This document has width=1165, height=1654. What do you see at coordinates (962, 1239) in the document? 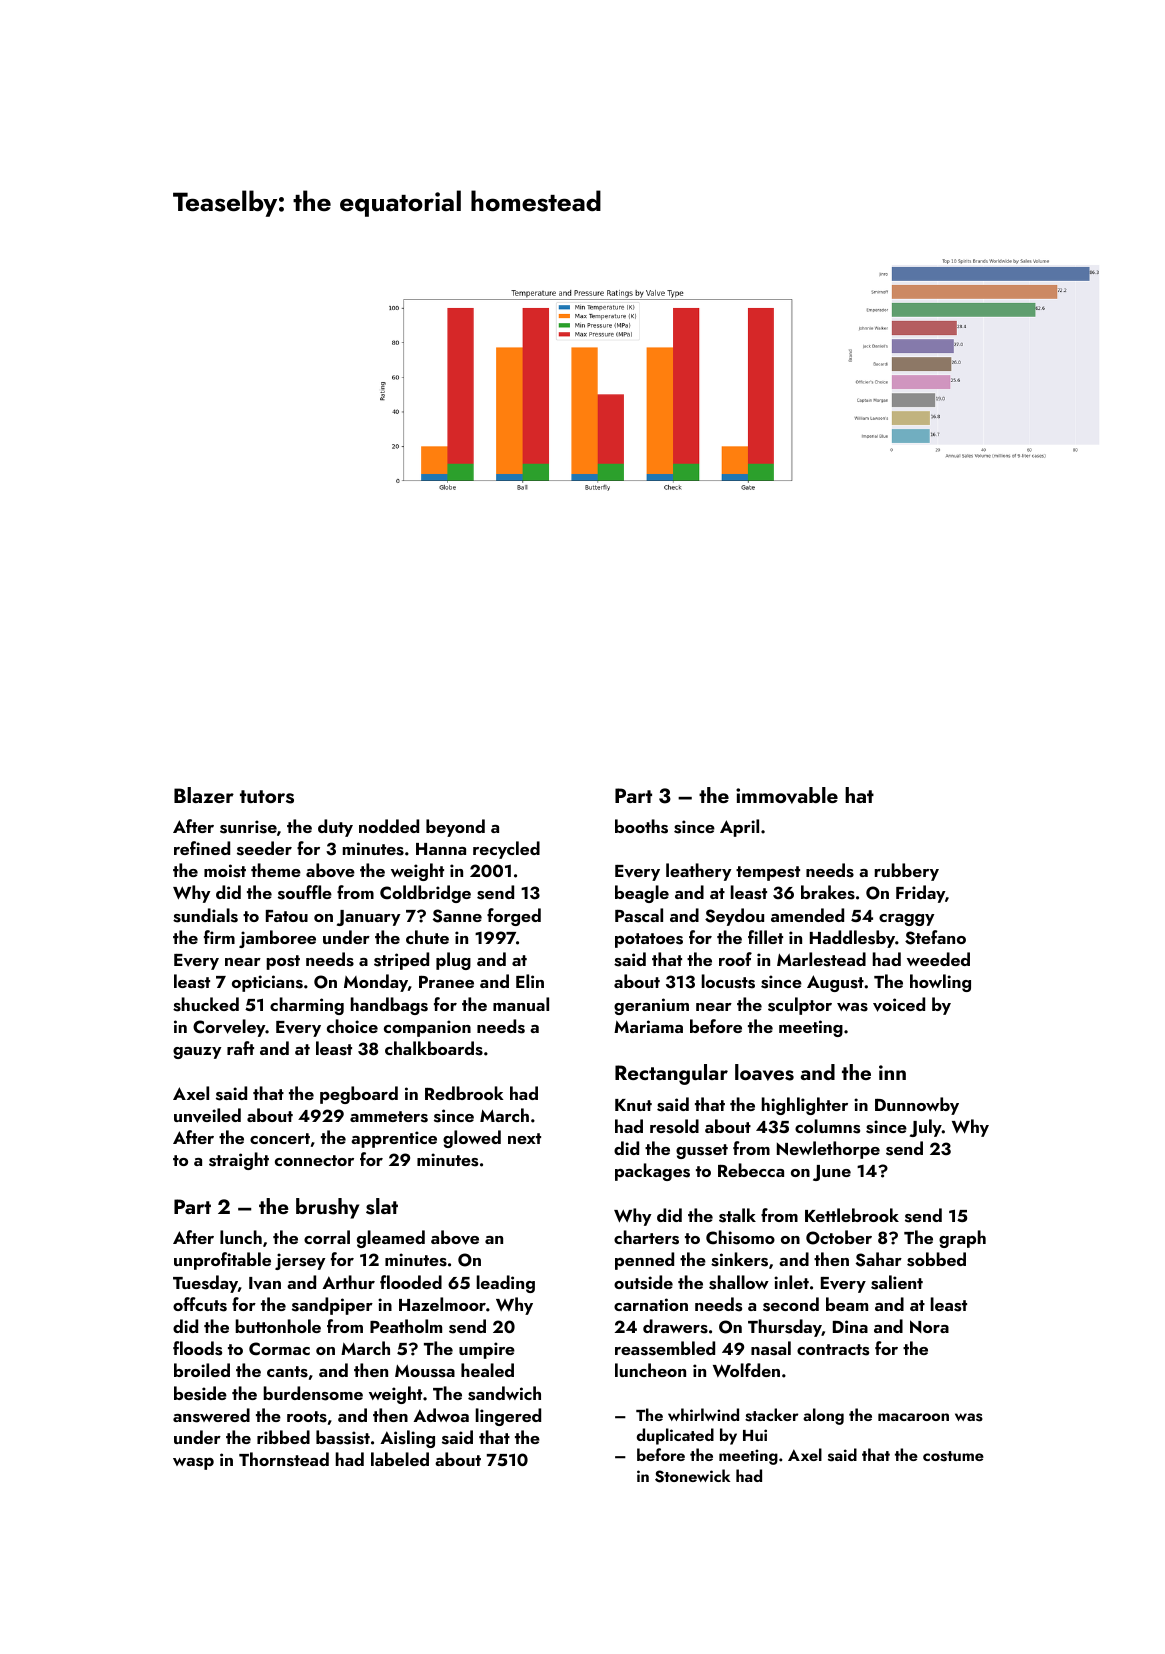
I see `graph` at bounding box center [962, 1239].
